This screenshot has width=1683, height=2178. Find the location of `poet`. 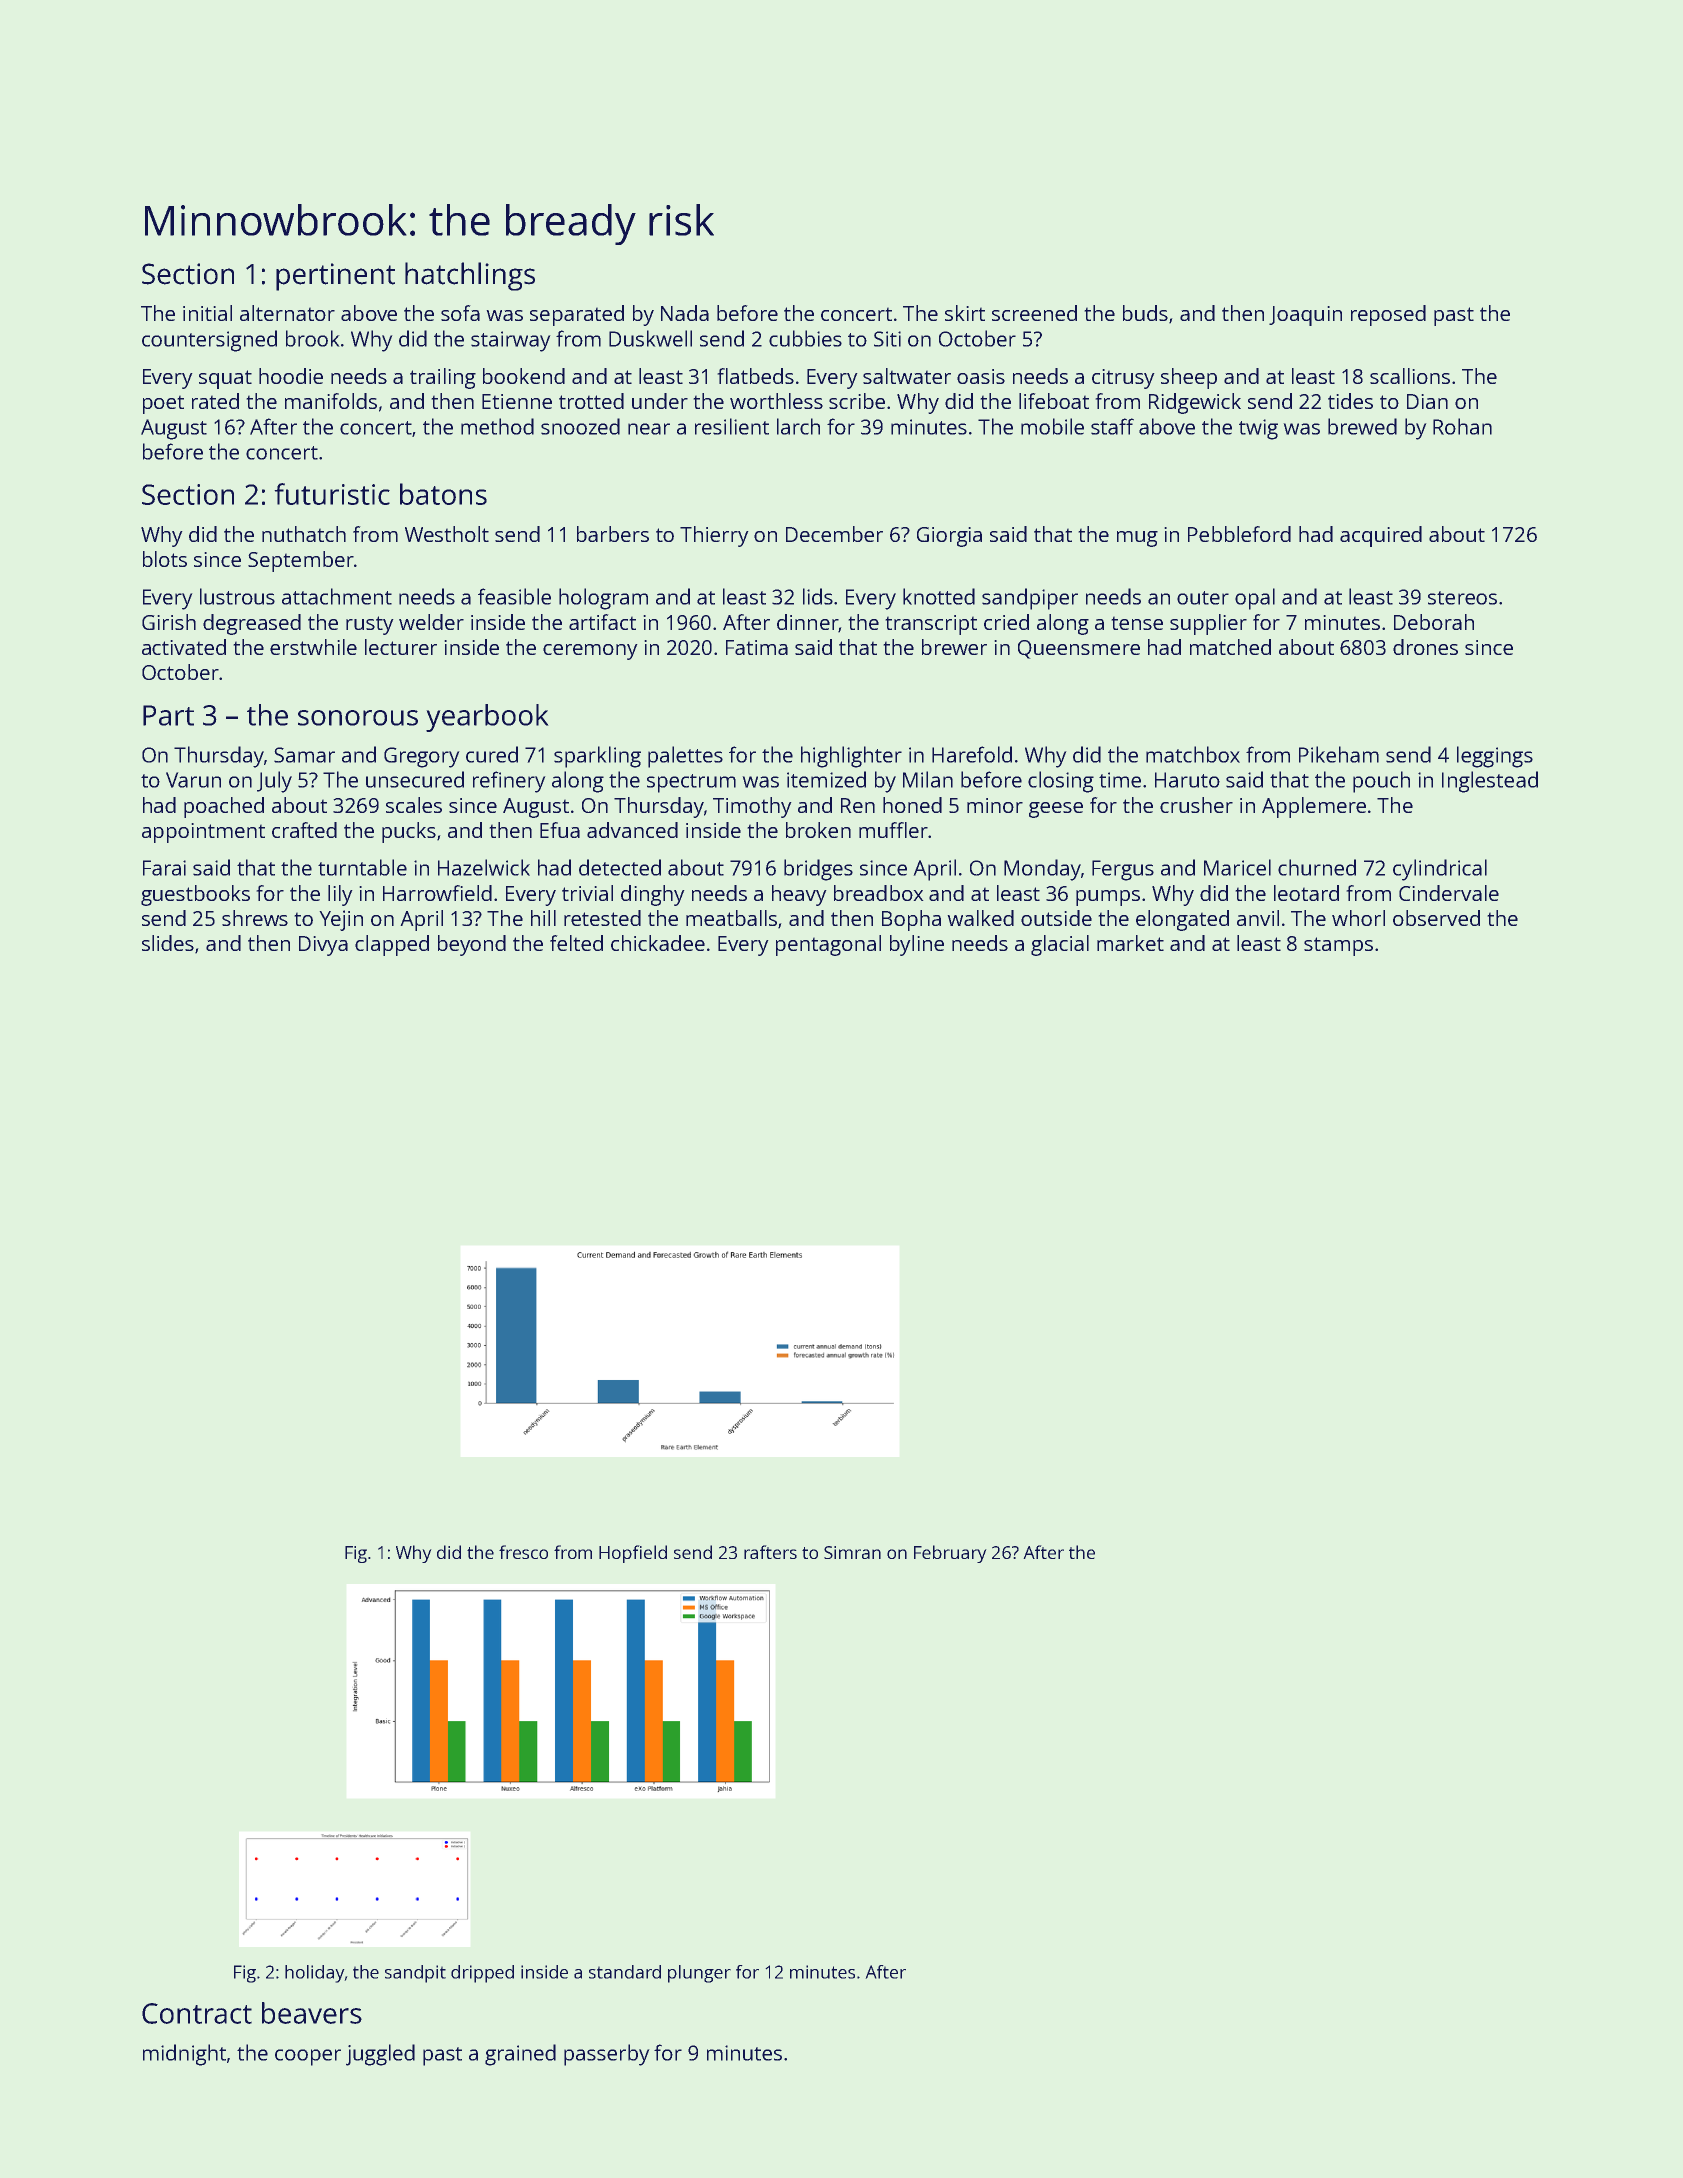

poet is located at coordinates (163, 405).
